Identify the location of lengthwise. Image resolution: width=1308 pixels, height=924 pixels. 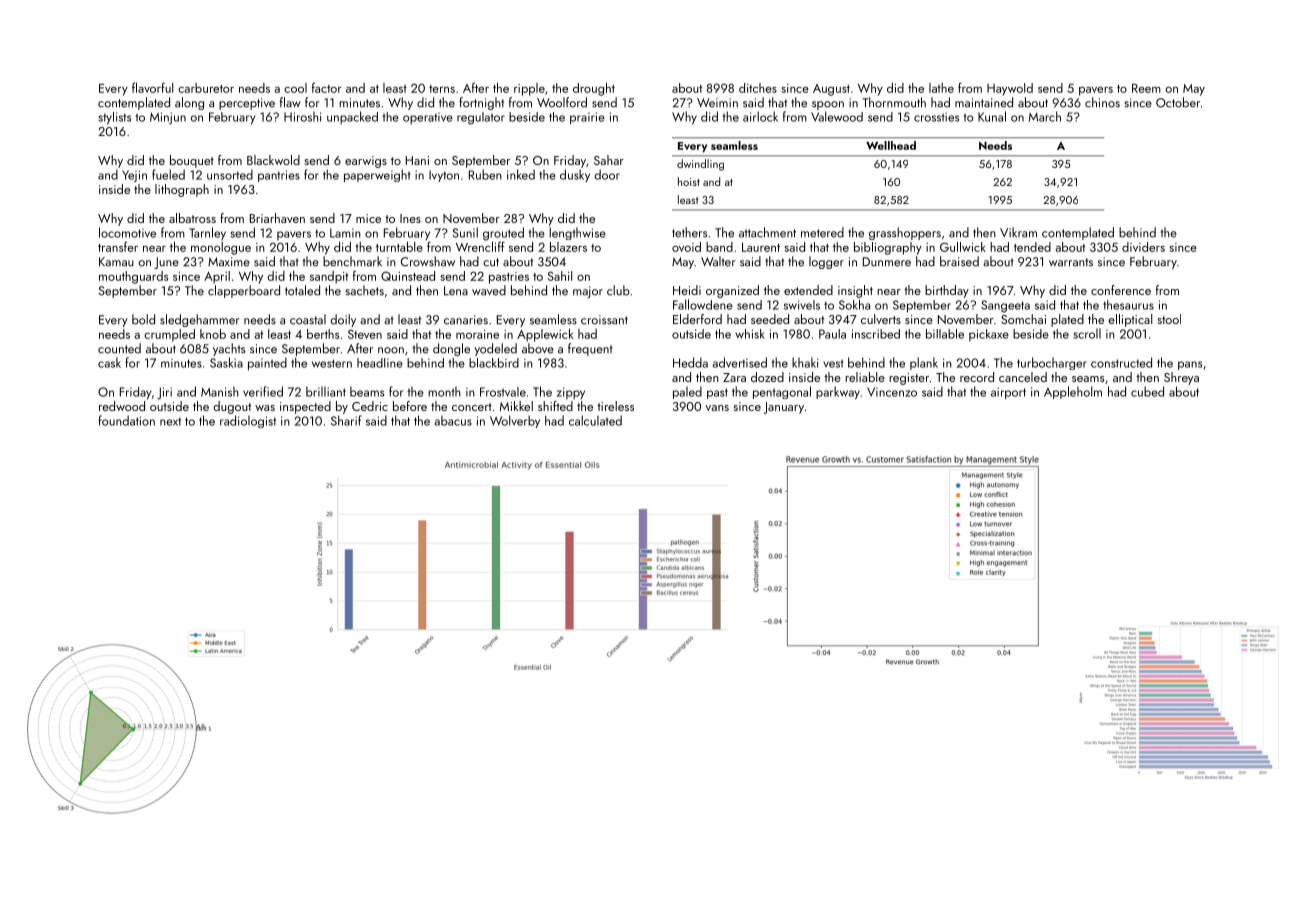
(577, 233).
